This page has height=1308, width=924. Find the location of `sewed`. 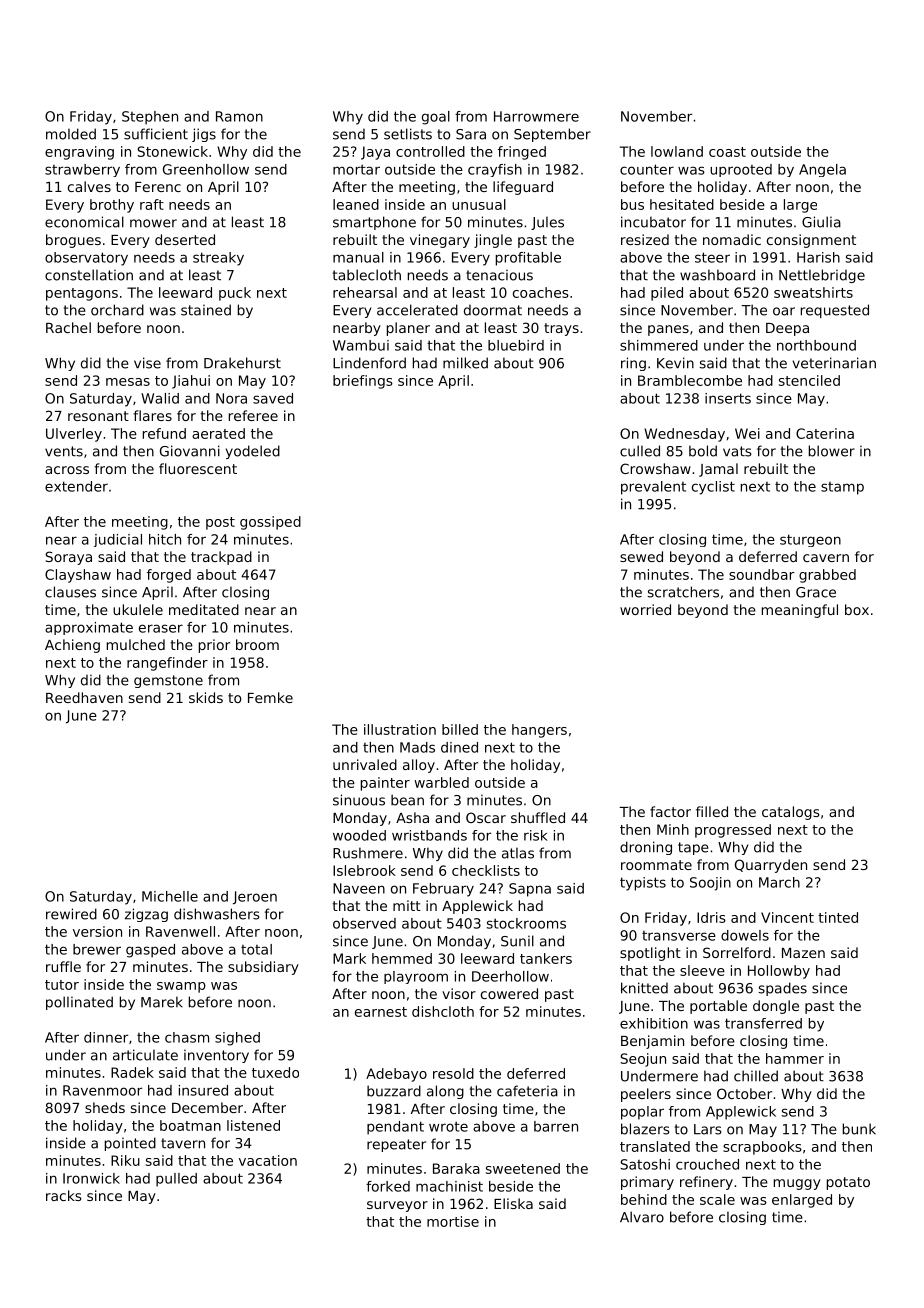

sewed is located at coordinates (641, 556).
